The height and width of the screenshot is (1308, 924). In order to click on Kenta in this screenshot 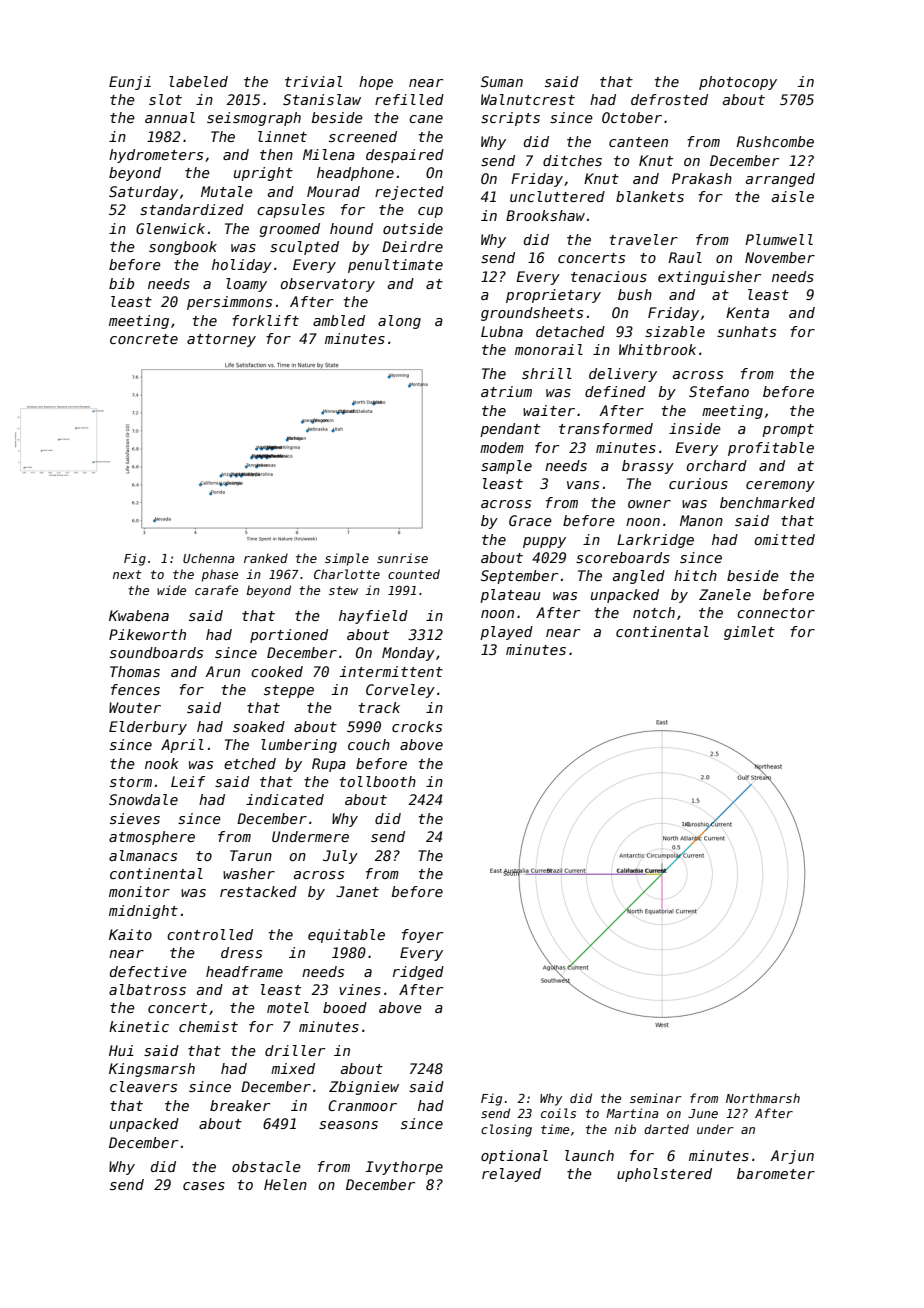, I will do `click(747, 312)`.
